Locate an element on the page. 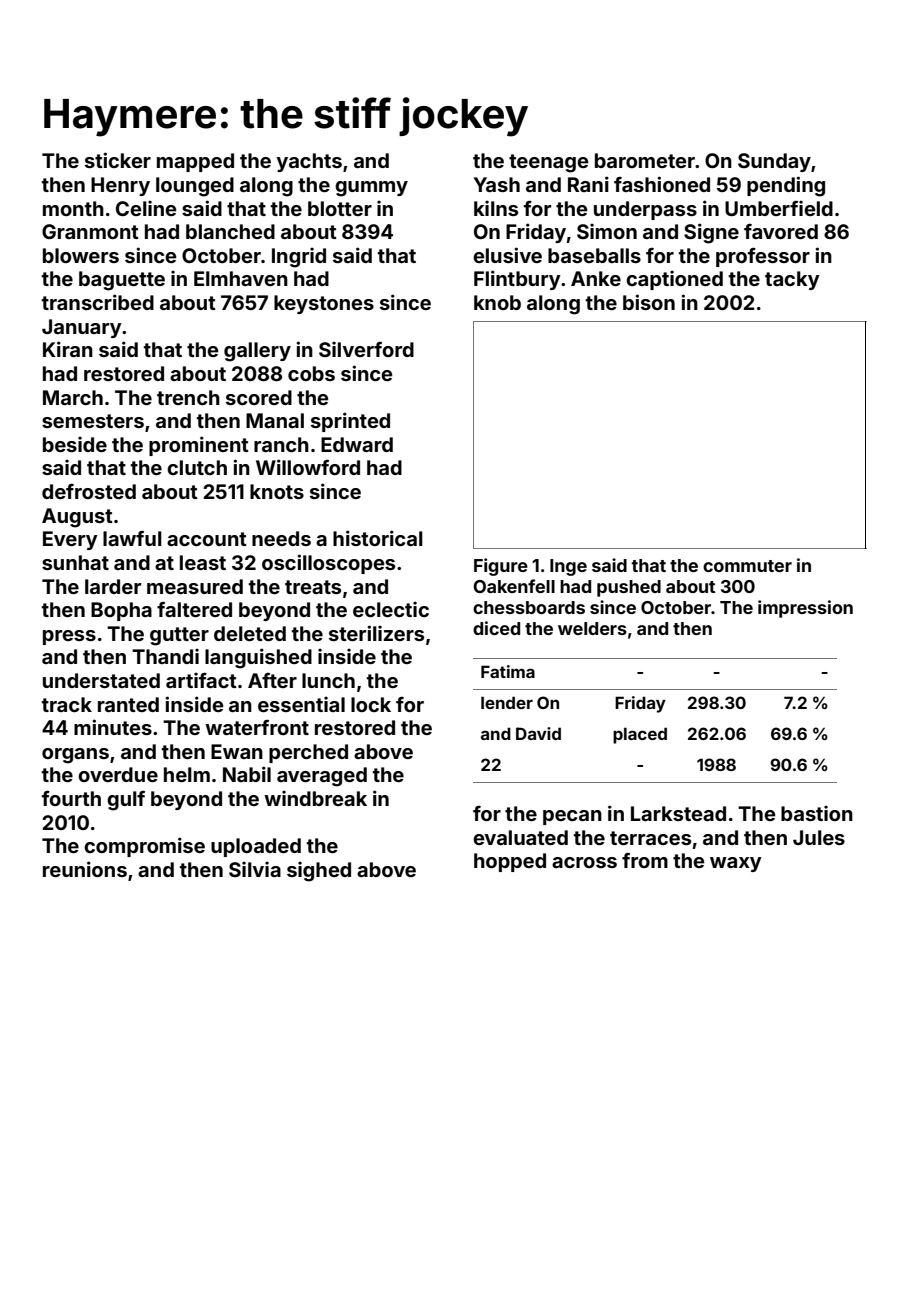  favored is located at coordinates (781, 231).
